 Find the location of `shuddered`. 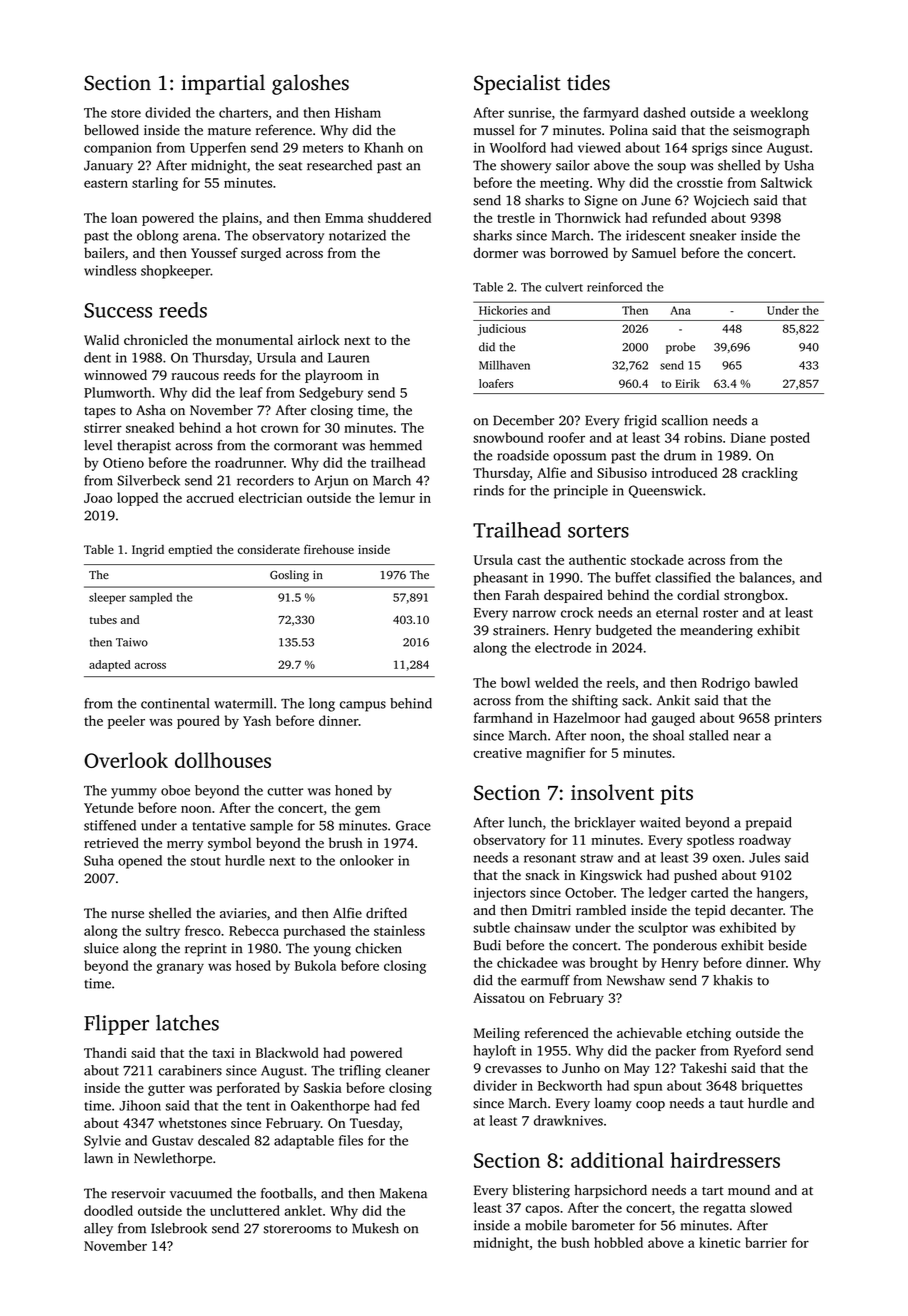

shuddered is located at coordinates (399, 217).
